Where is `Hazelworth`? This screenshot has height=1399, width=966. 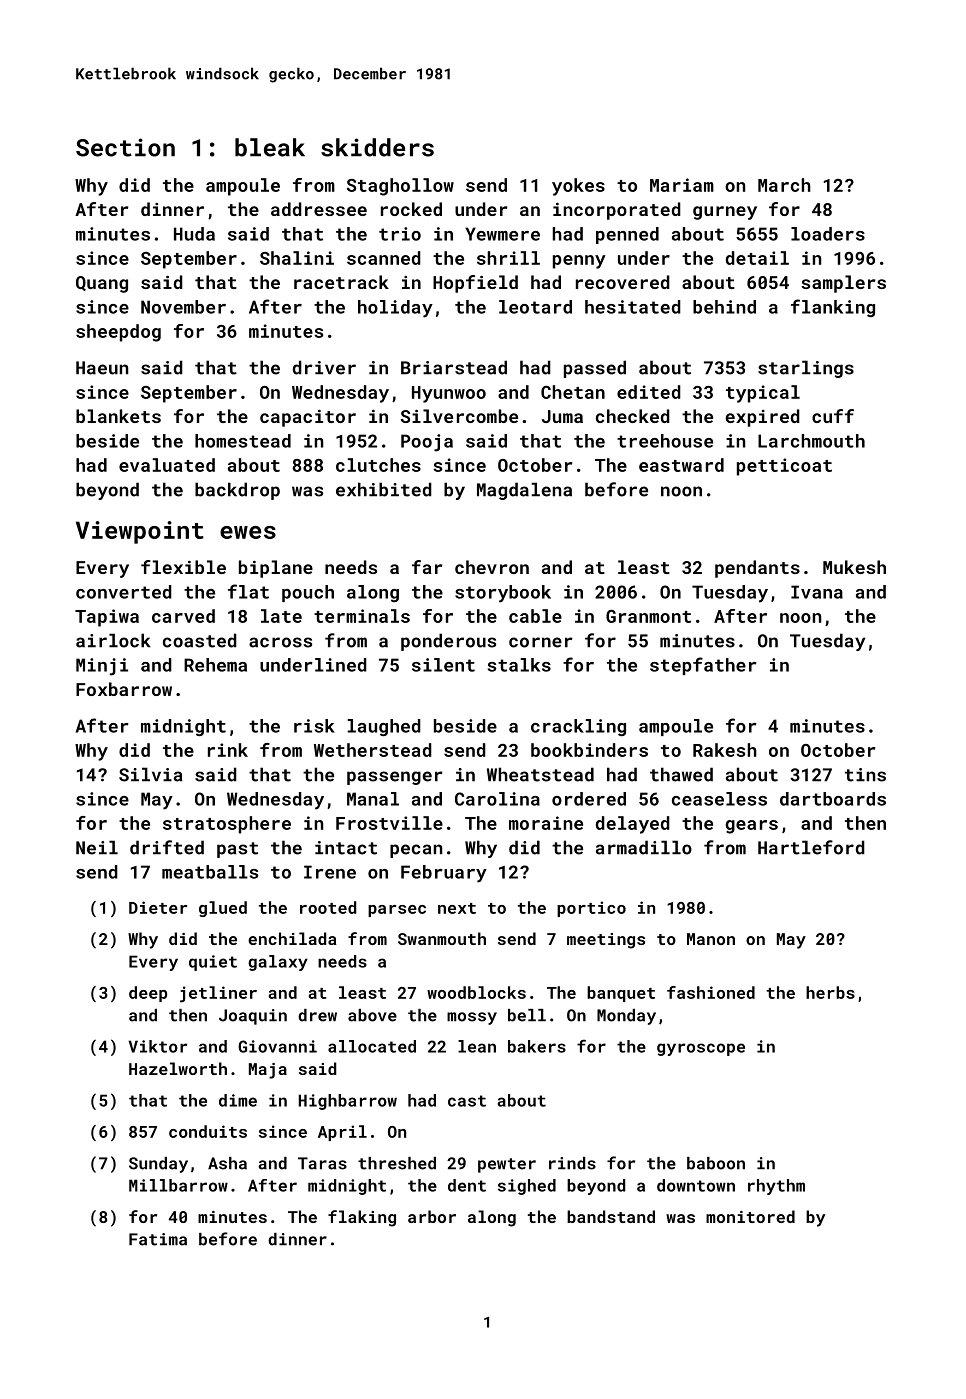
Hazelworth is located at coordinates (178, 1068).
